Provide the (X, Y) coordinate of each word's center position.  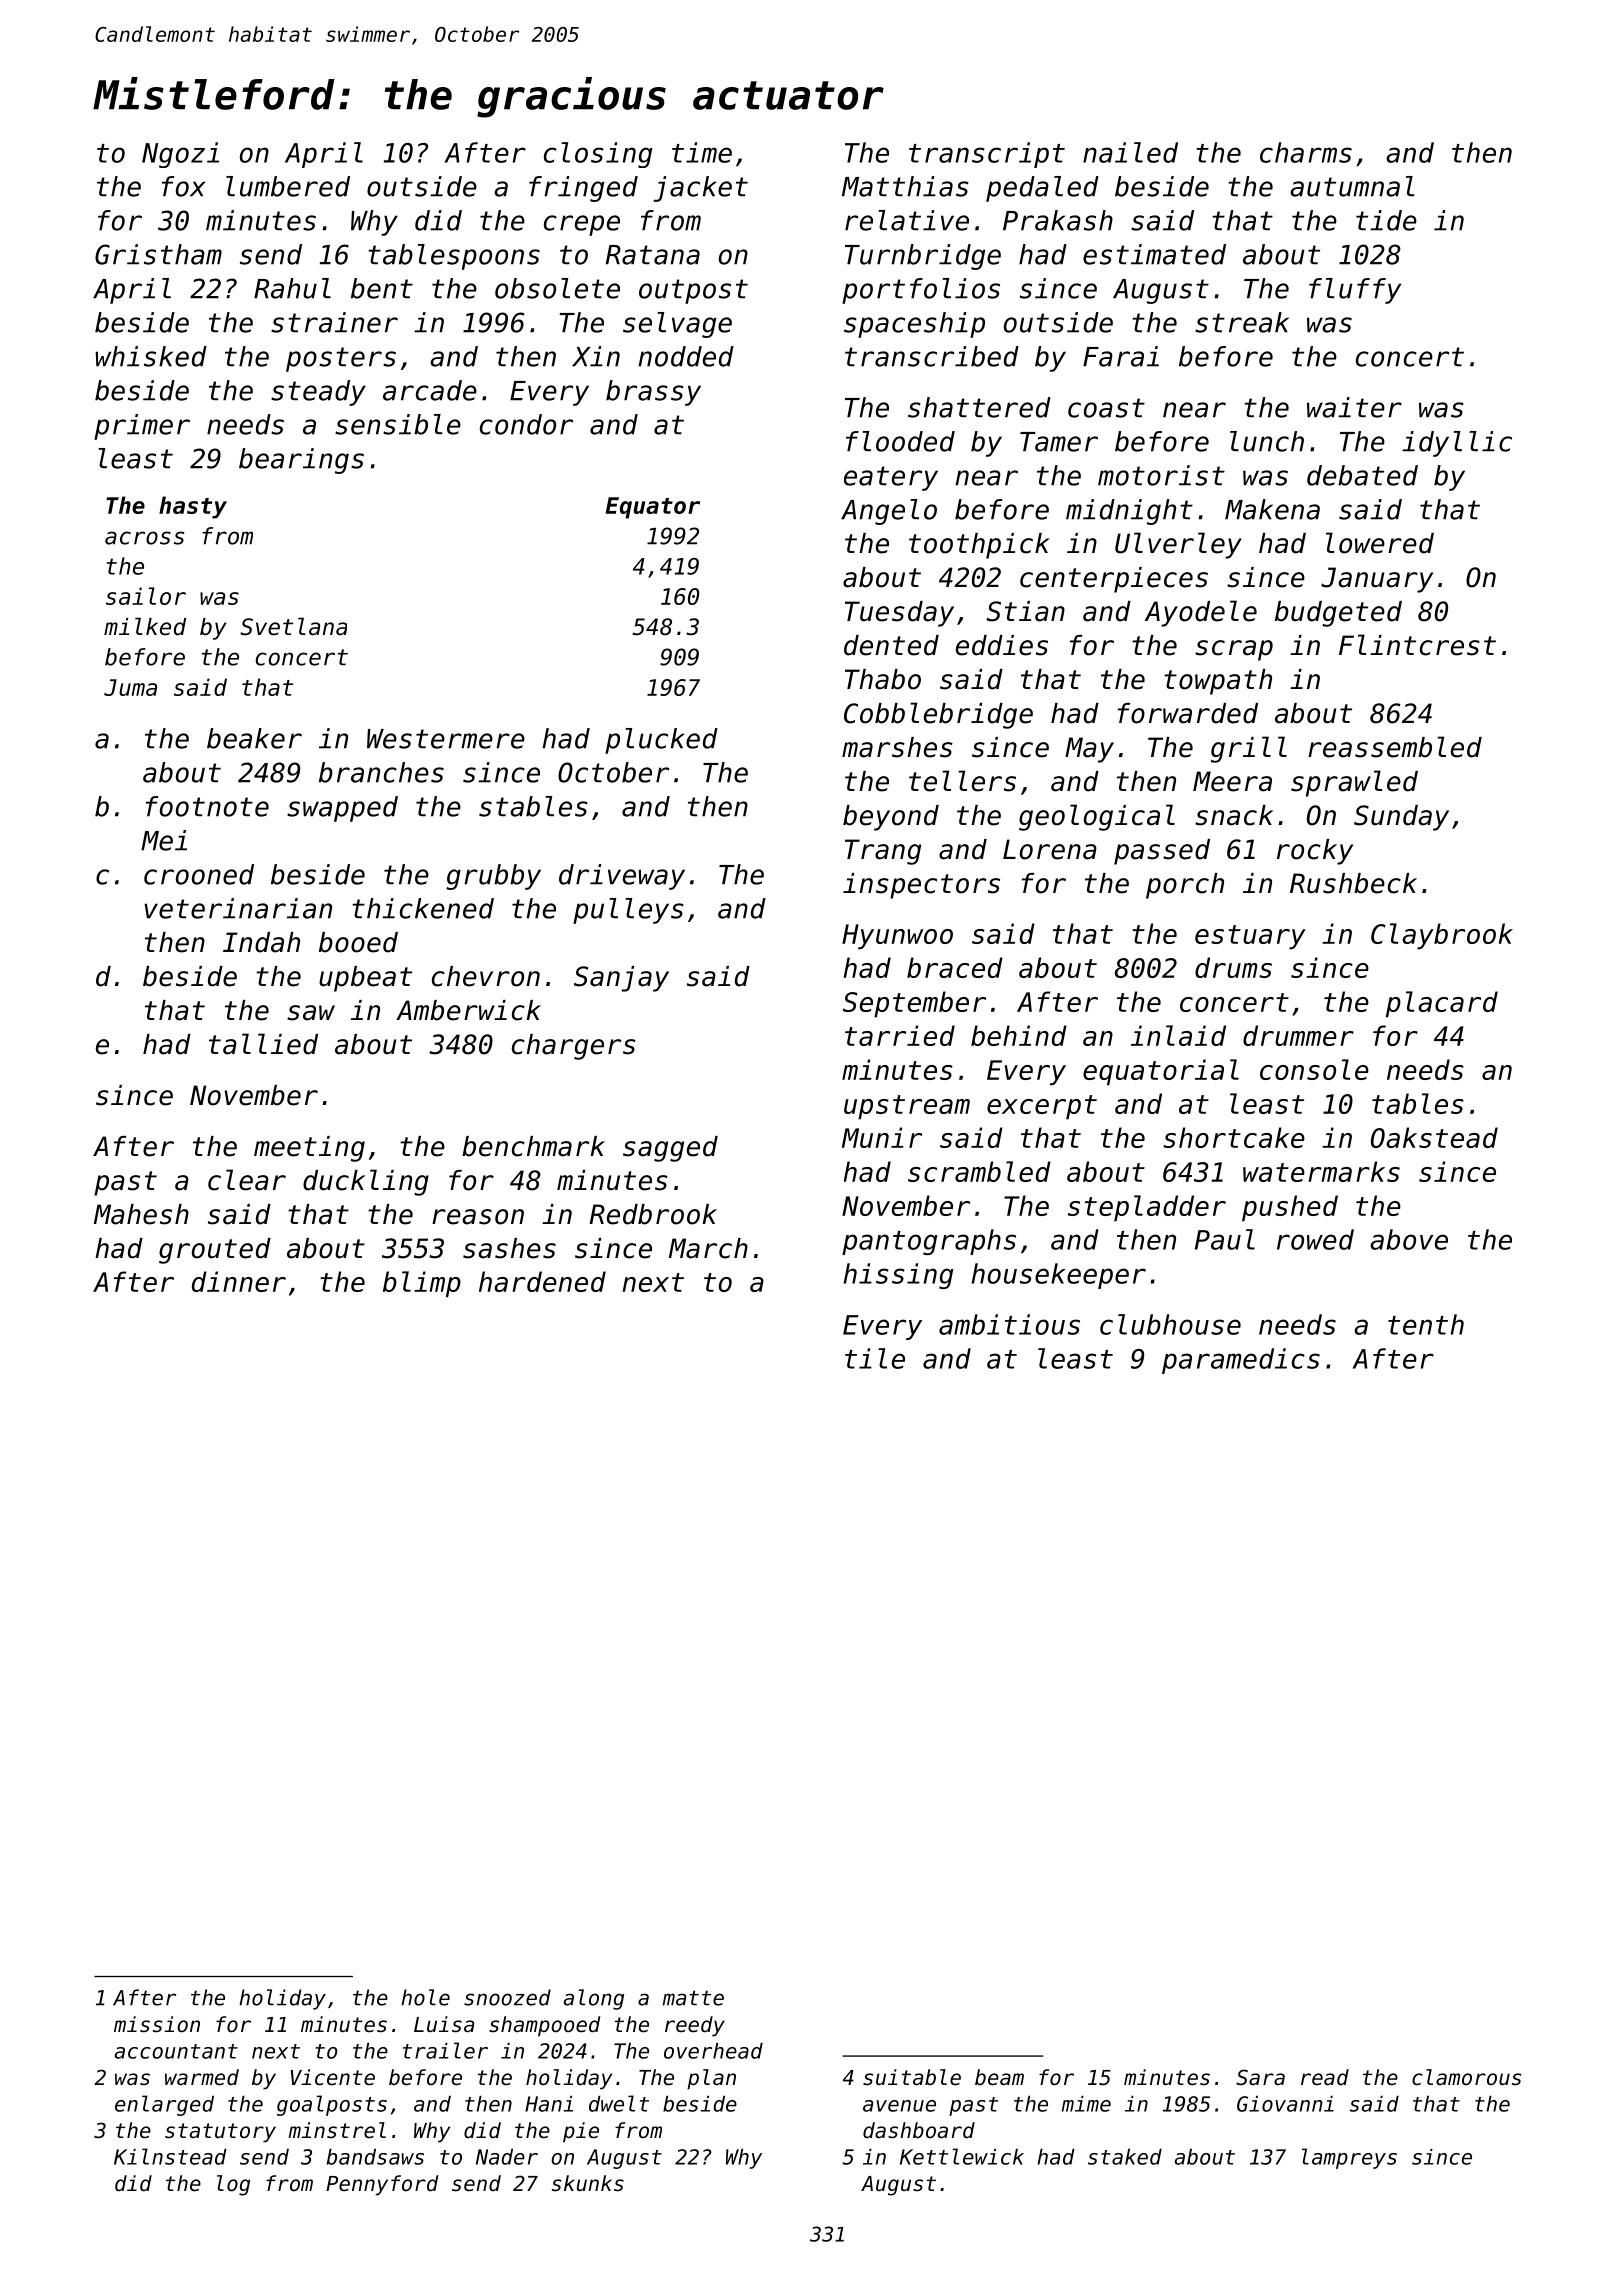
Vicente (333, 2077)
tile (875, 1358)
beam (999, 2077)
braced (955, 967)
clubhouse (1170, 1324)
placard (1442, 1004)
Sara (1260, 2077)
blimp (422, 1284)
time (702, 152)
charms (1306, 152)
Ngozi (180, 155)
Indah (261, 942)
